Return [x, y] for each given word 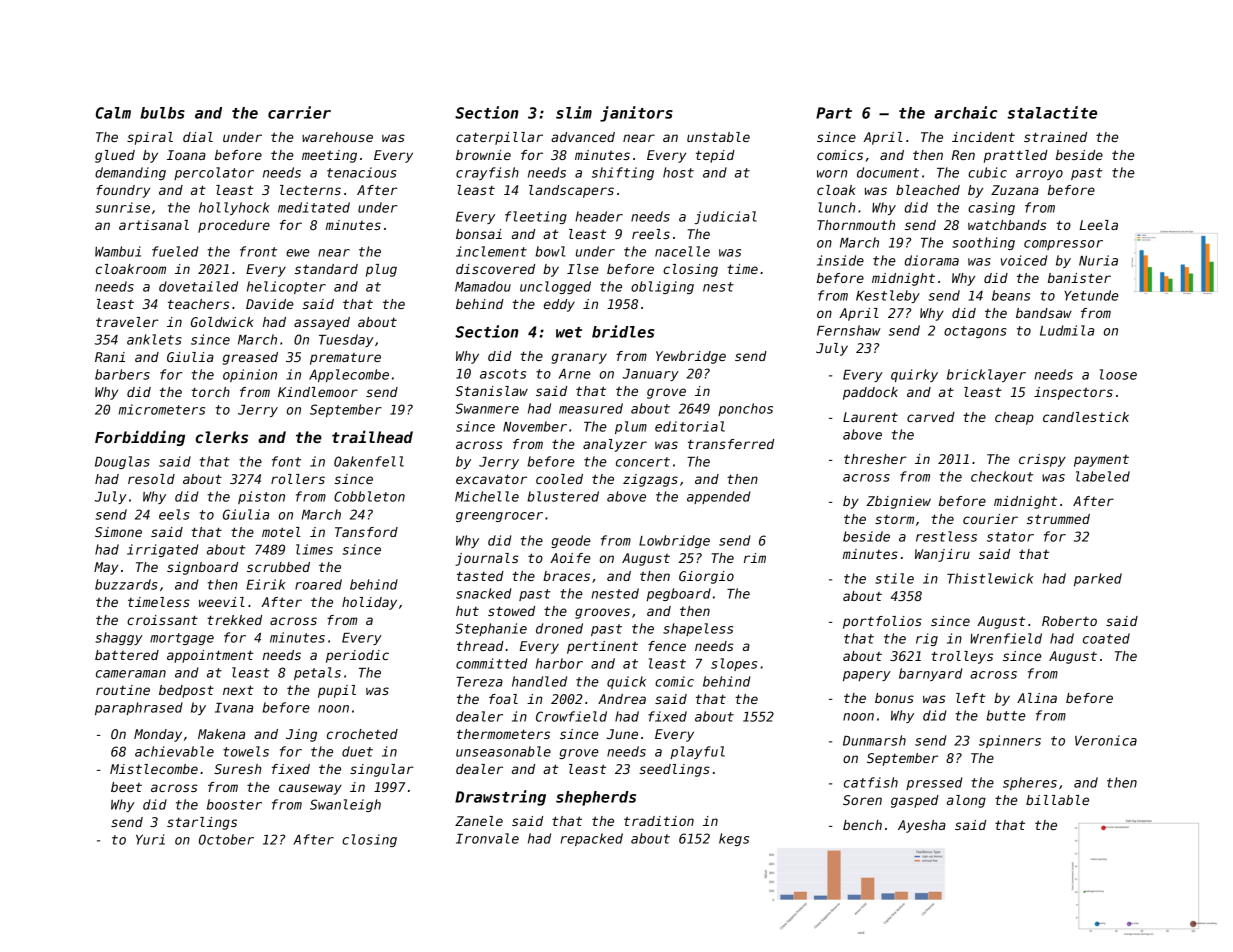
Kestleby [888, 296]
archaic [965, 112]
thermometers [503, 734]
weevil [222, 602]
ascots [503, 374]
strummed [1058, 519]
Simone [118, 532]
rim [755, 558]
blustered [563, 496]
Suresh [237, 769]
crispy [1042, 460]
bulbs [162, 113]
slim [574, 112]
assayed [322, 323]
